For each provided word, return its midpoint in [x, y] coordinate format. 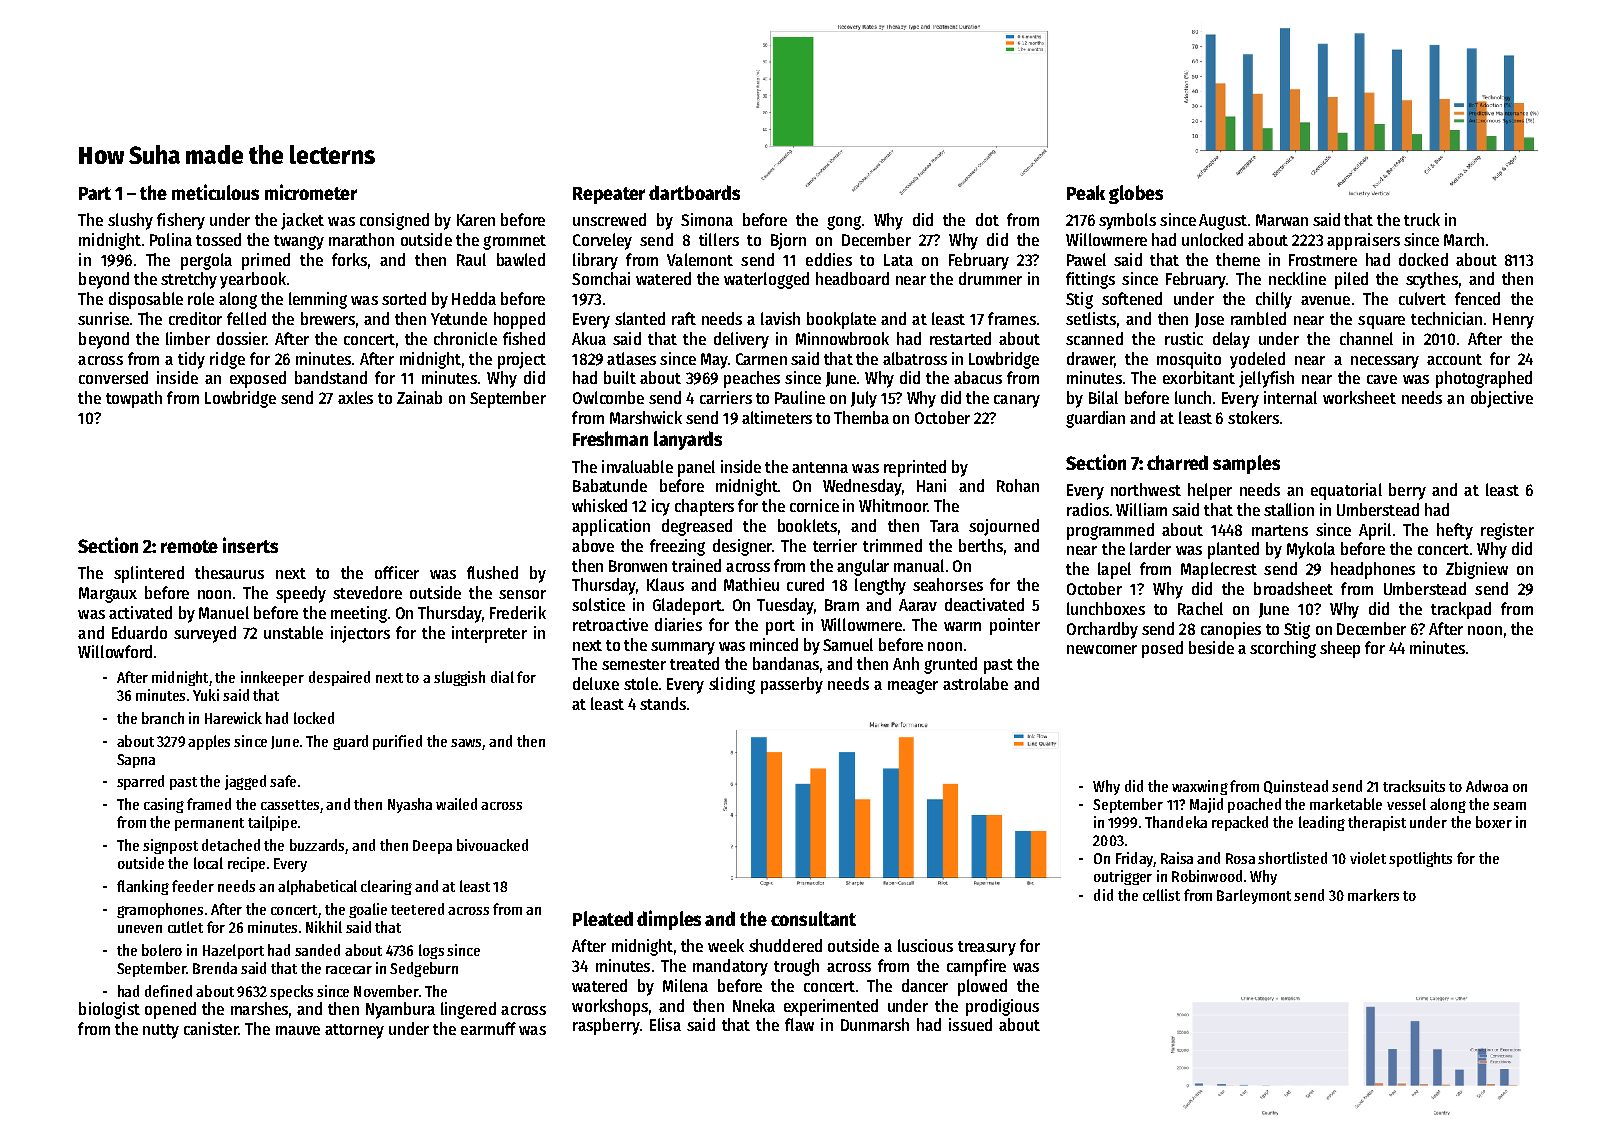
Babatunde [610, 485]
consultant [813, 918]
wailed [456, 804]
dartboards [694, 192]
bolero [162, 950]
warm [962, 626]
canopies [1231, 630]
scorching [1283, 649]
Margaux [108, 595]
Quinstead [1296, 787]
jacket [302, 221]
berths [981, 545]
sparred [140, 782]
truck [1422, 219]
